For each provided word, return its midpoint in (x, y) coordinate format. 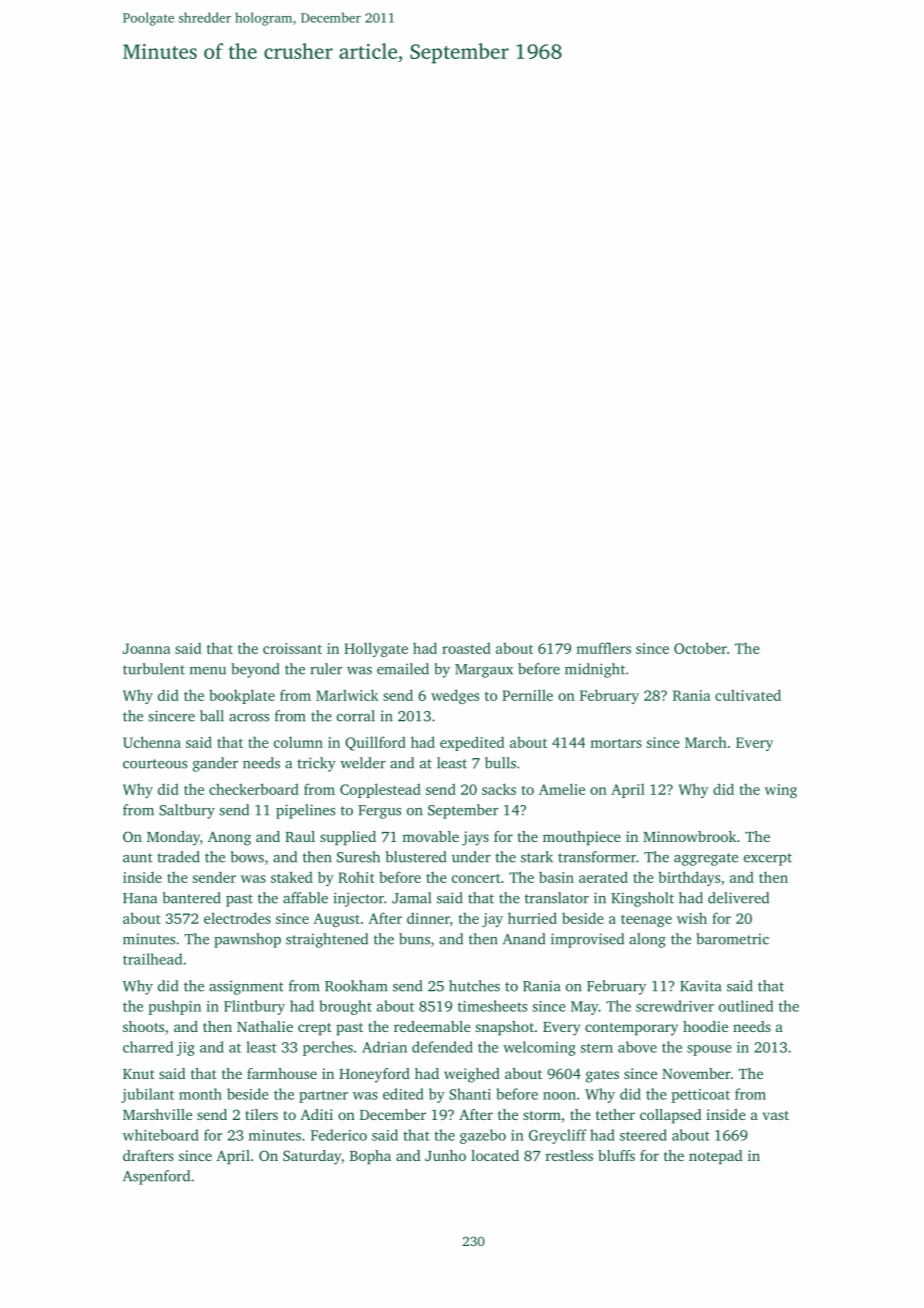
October (700, 648)
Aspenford (156, 1177)
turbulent (154, 669)
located (495, 1155)
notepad (715, 1157)
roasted (466, 648)
